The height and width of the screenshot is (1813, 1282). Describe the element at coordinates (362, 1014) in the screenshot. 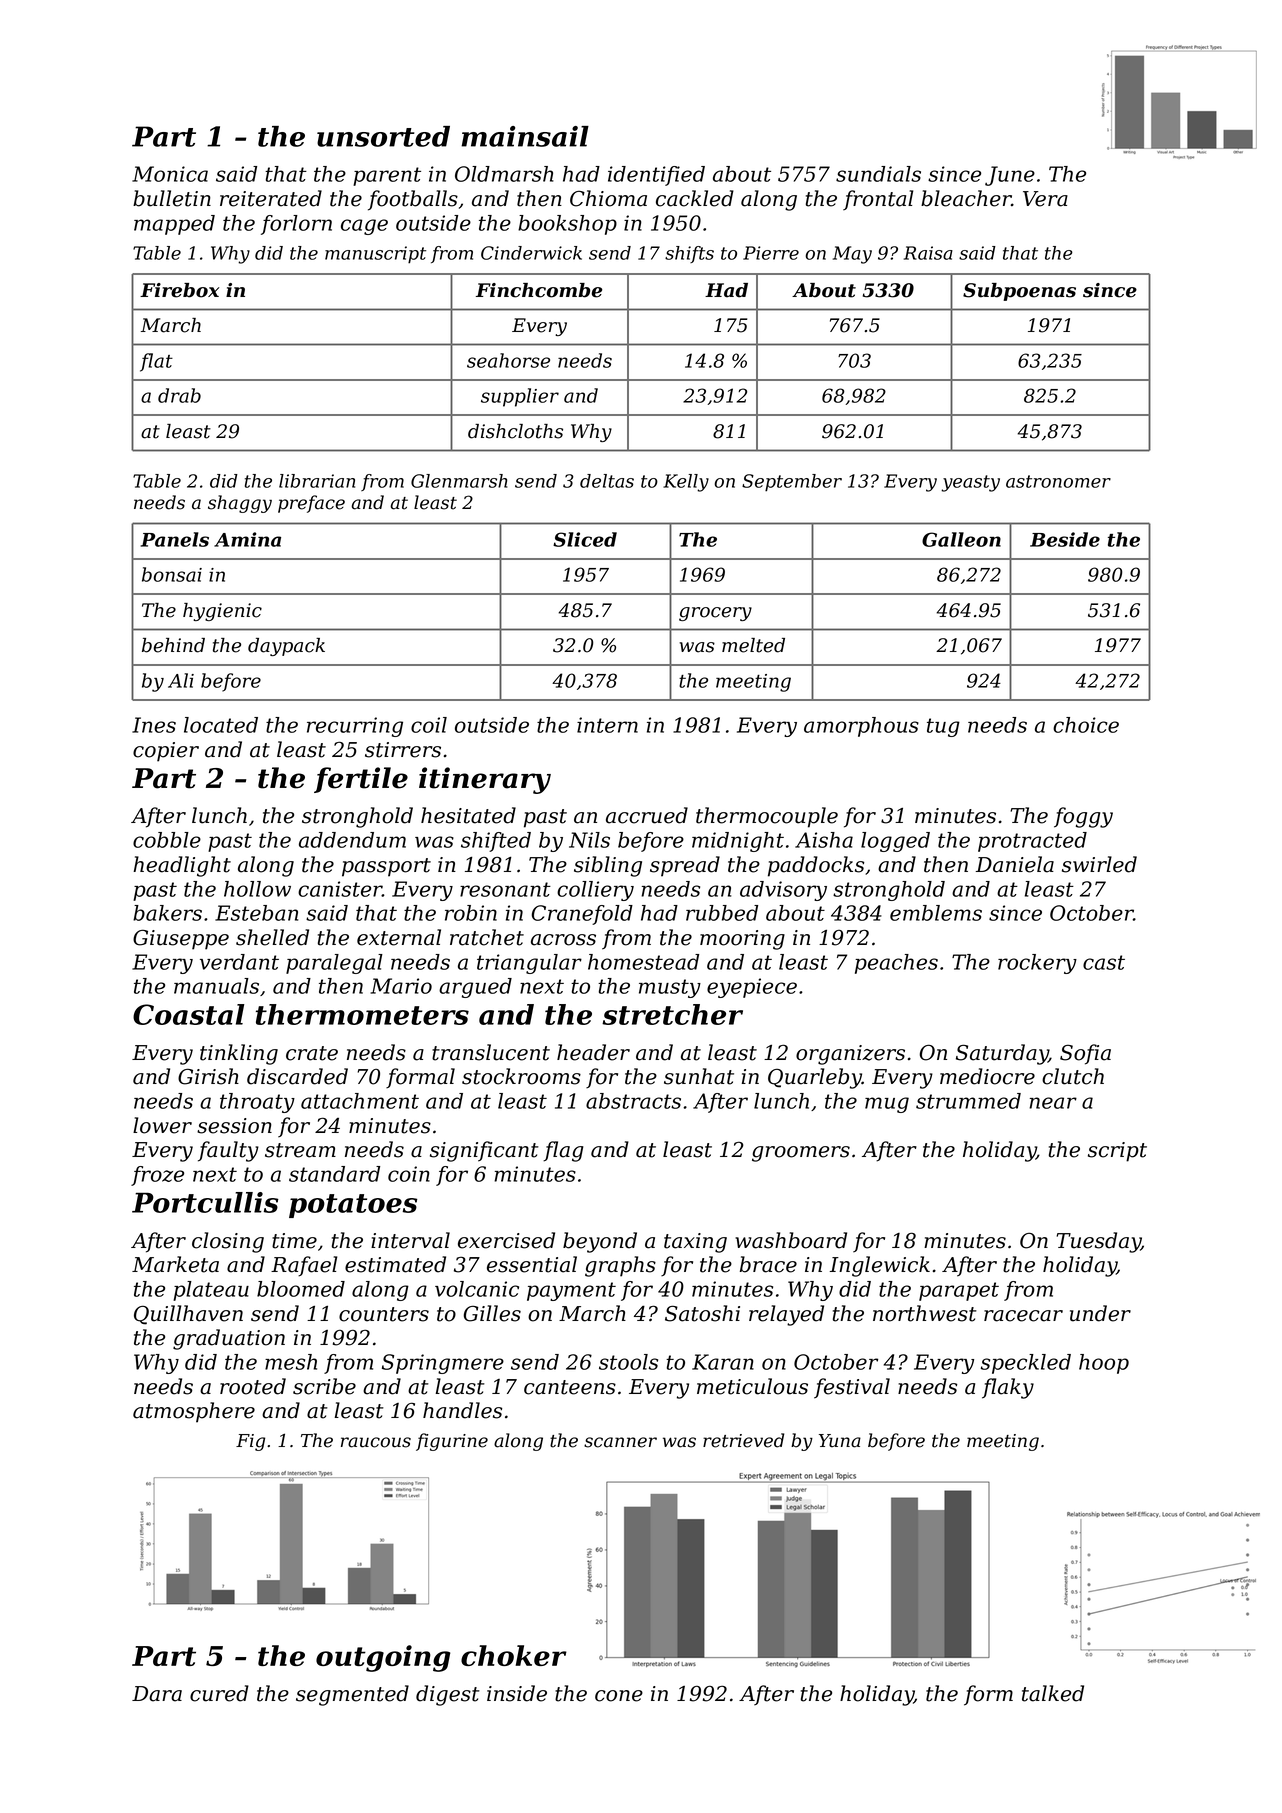

I see `thermometers` at that location.
